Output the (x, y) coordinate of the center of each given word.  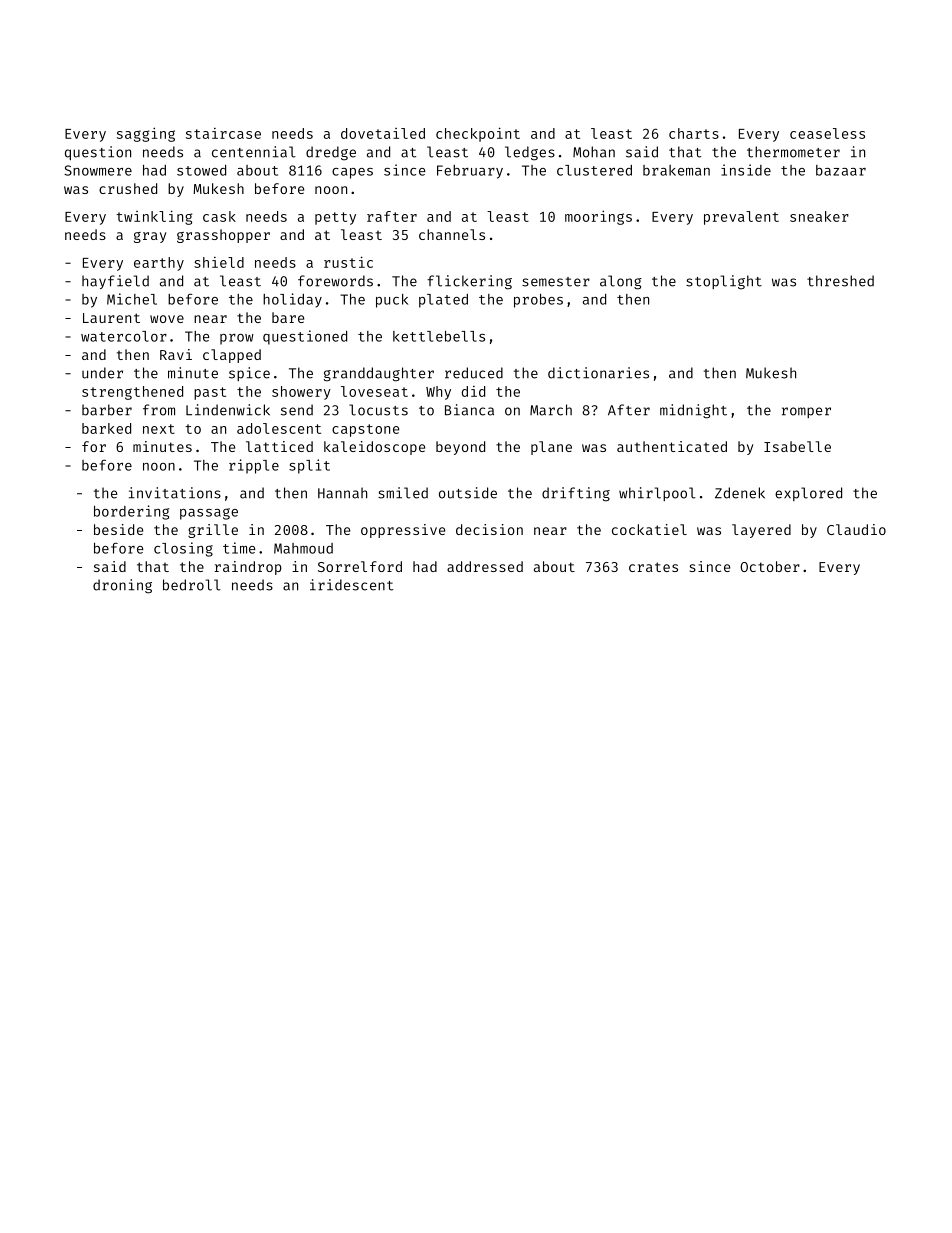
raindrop (248, 568)
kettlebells (439, 336)
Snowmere (98, 170)
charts (694, 133)
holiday (292, 300)
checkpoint (478, 134)
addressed (485, 566)
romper (806, 412)
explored (808, 494)
